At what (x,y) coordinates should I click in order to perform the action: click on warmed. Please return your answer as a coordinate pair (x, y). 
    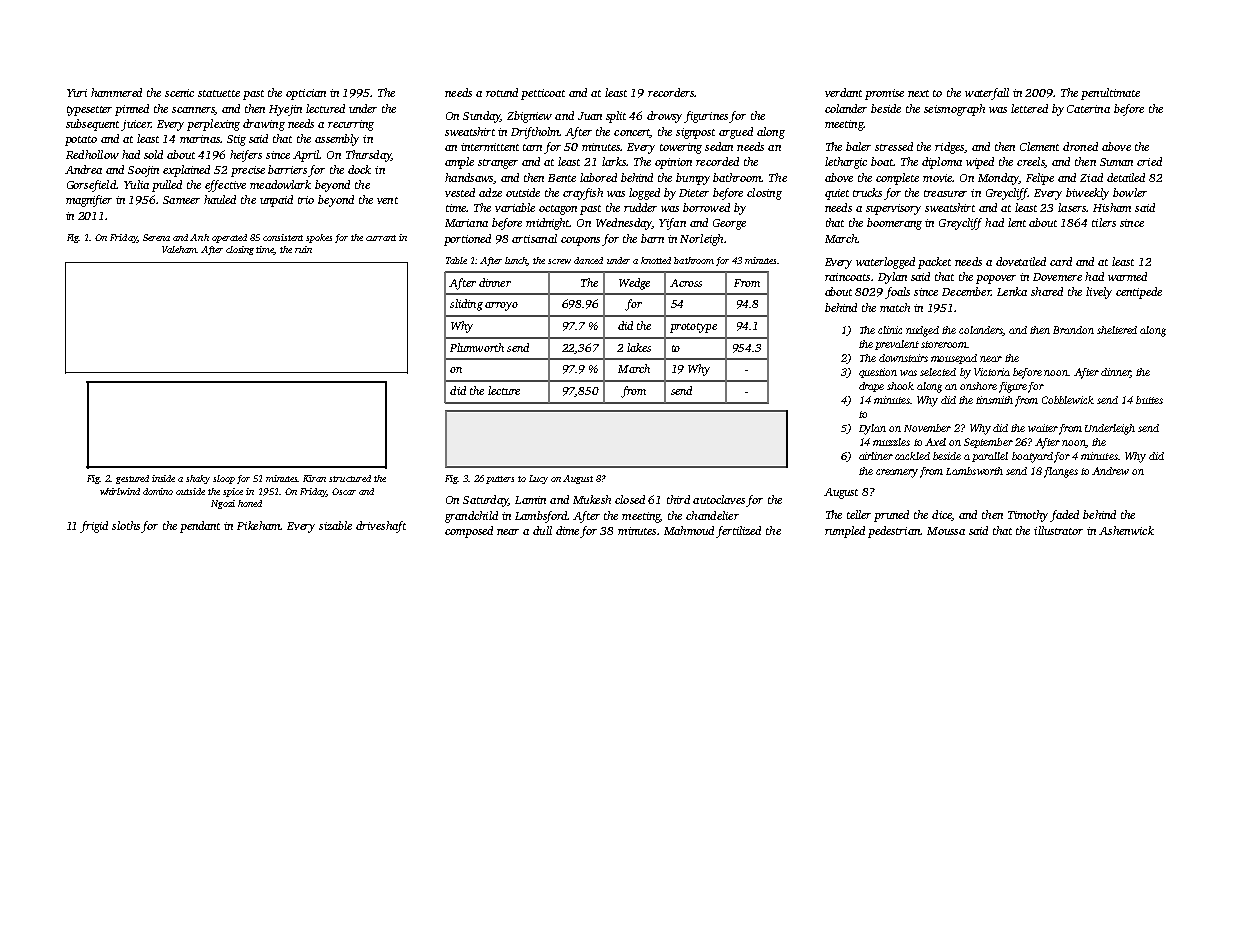
    Looking at the image, I should click on (1127, 276).
